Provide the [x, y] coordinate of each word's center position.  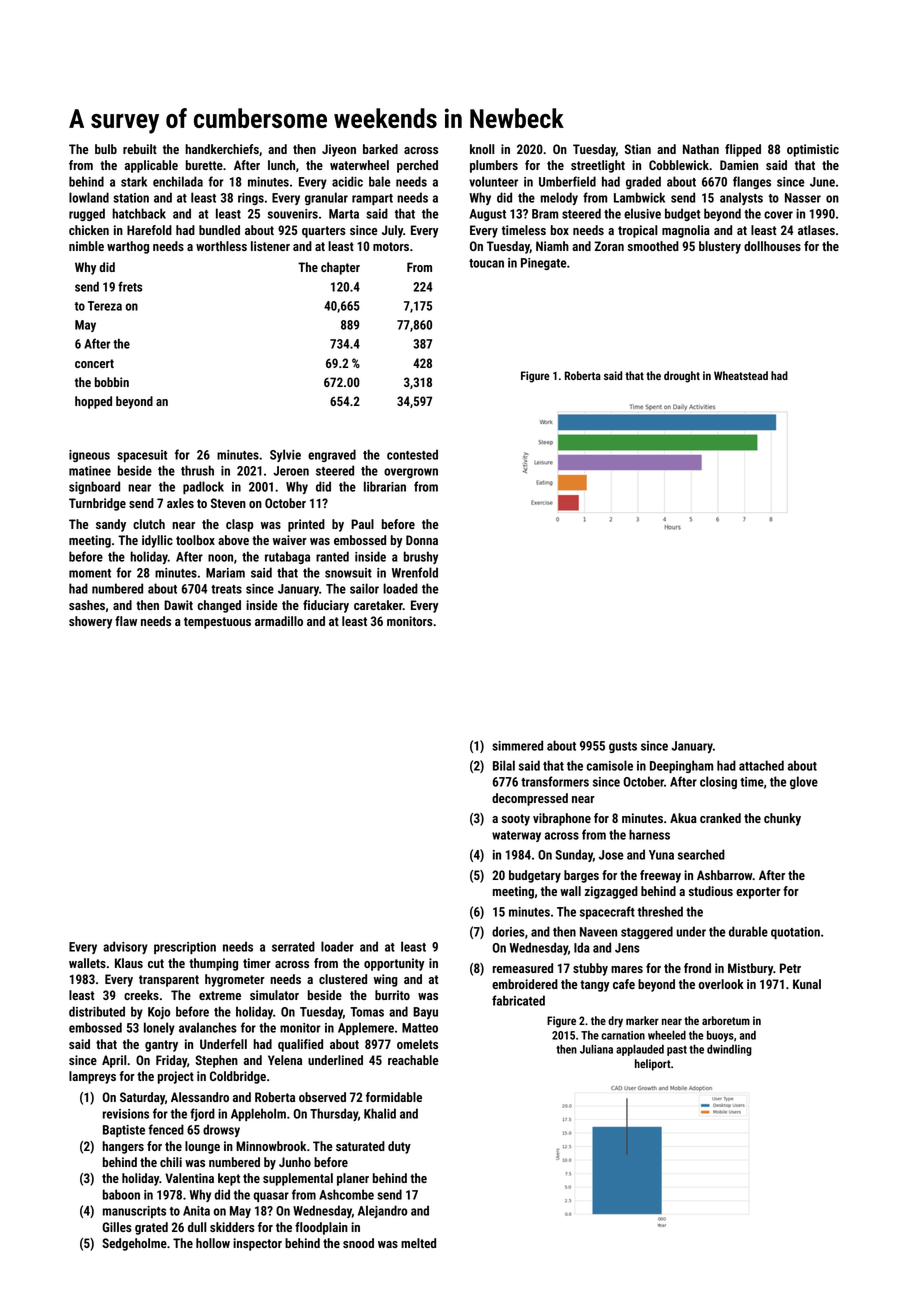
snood [358, 1243]
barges [581, 876]
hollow [213, 1243]
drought [682, 377]
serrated [293, 946]
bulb [106, 149]
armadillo [279, 621]
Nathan [701, 149]
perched [417, 166]
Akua [683, 818]
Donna [422, 540]
